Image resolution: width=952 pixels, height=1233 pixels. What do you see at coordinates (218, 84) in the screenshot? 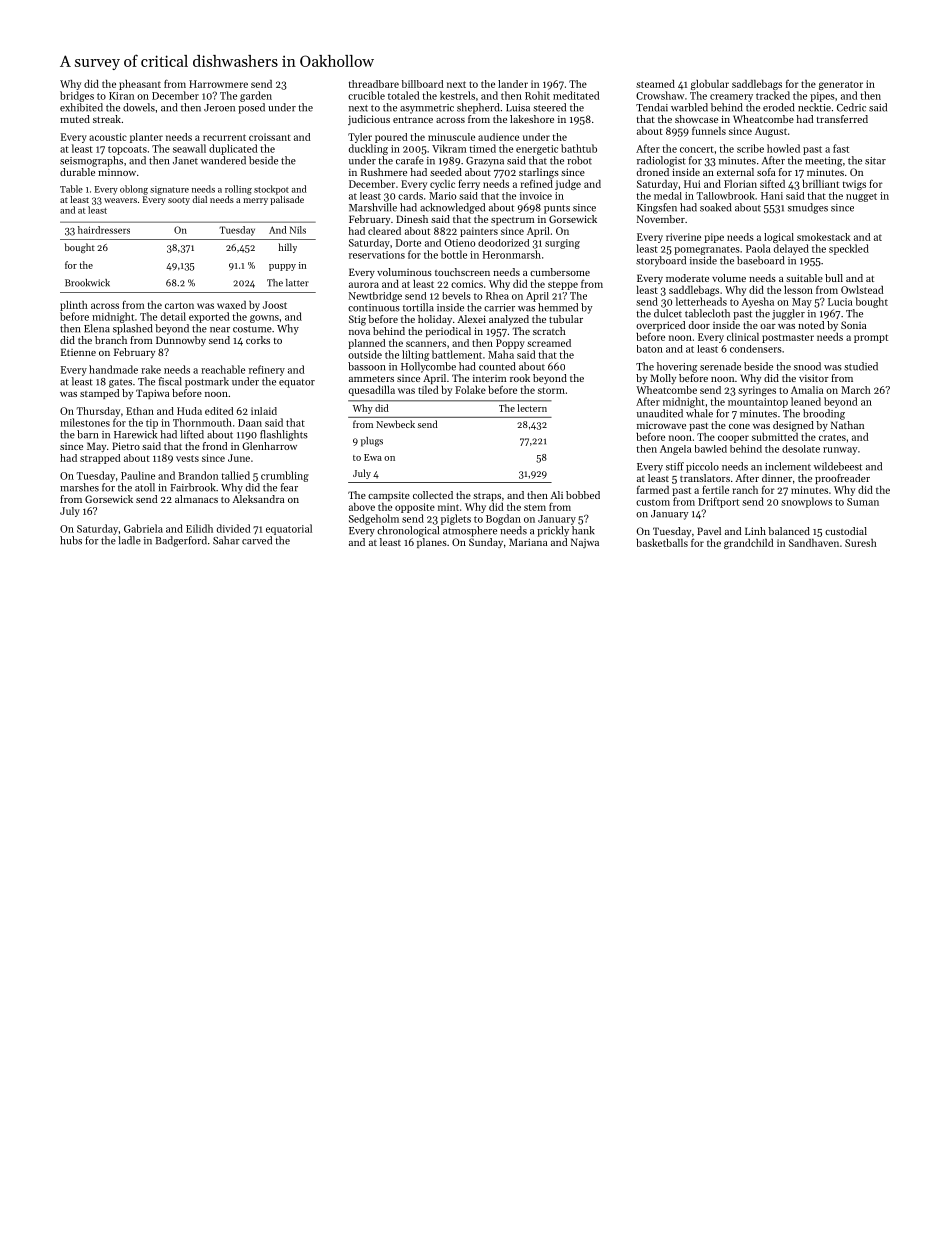
I see `Harrowmere` at bounding box center [218, 84].
